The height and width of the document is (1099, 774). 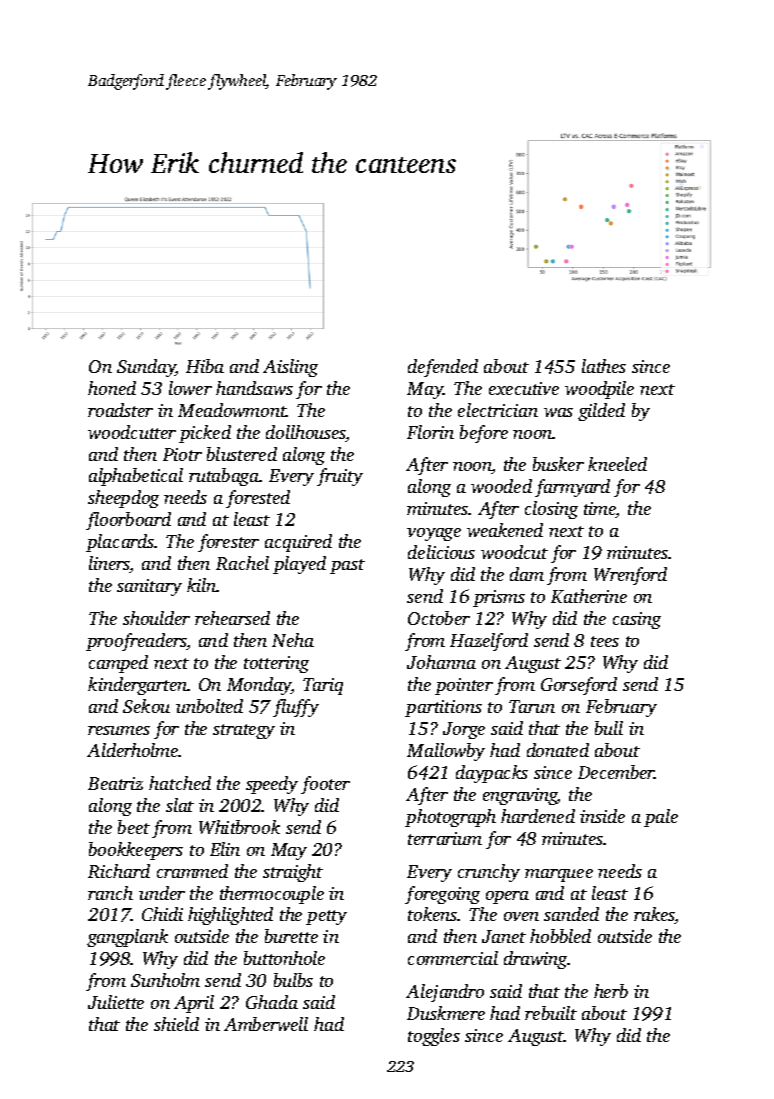 I want to click on pale, so click(x=661, y=818).
